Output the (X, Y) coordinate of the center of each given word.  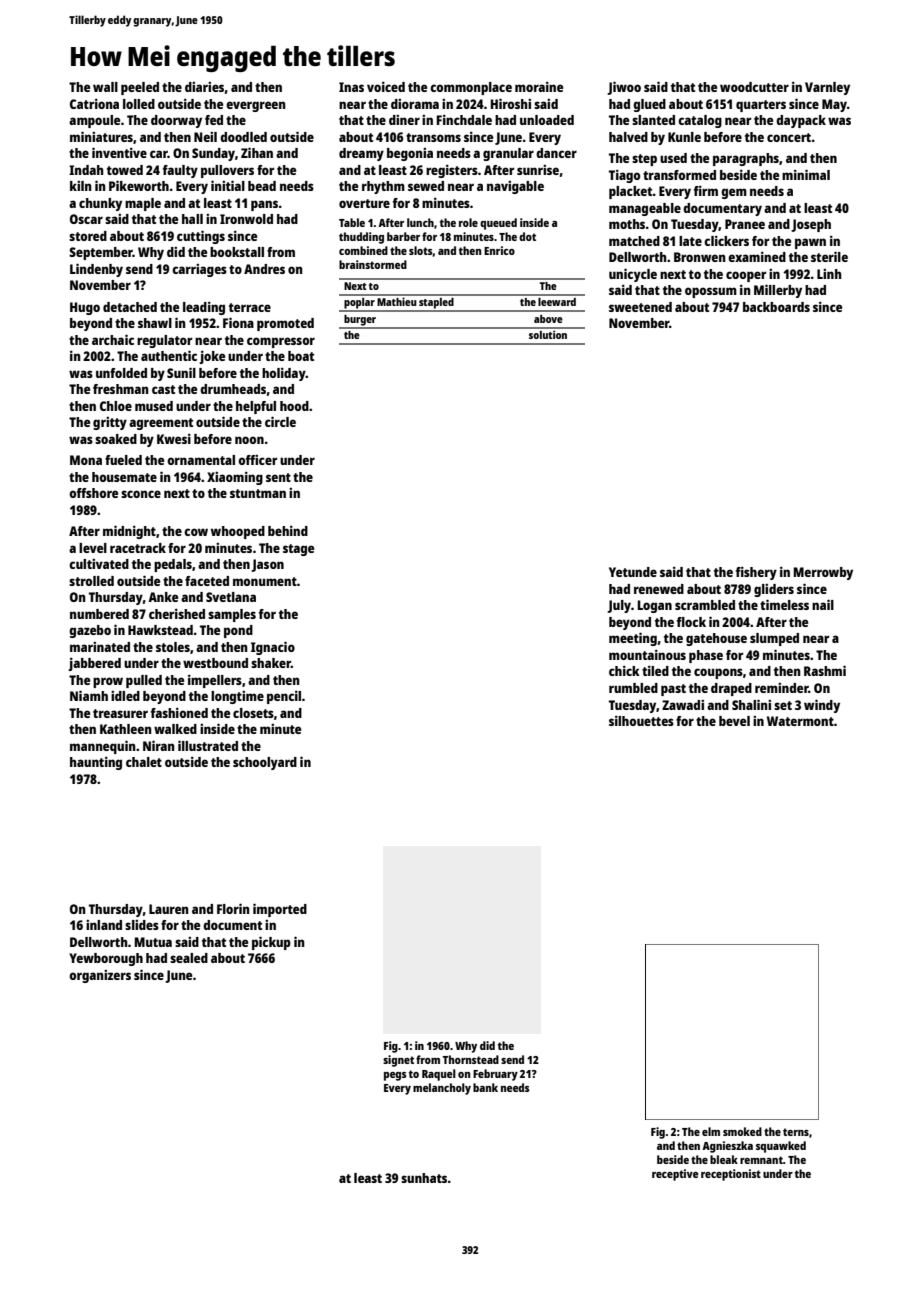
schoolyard (265, 763)
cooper (746, 276)
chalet (144, 762)
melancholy (442, 1089)
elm (711, 1131)
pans (264, 205)
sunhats (424, 1178)
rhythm (383, 187)
